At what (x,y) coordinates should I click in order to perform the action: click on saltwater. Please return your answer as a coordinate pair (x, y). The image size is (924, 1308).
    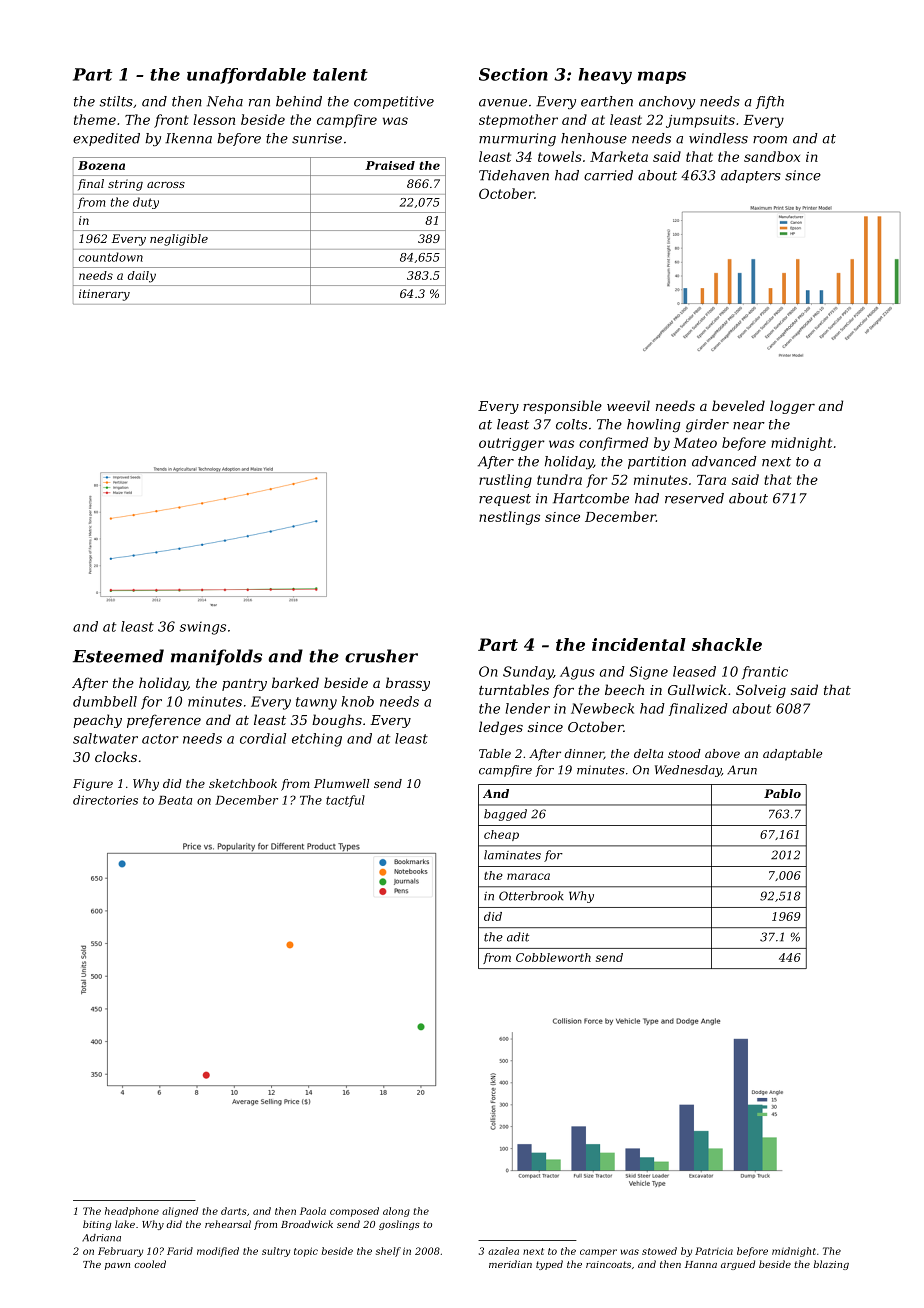
    Looking at the image, I should click on (105, 738).
